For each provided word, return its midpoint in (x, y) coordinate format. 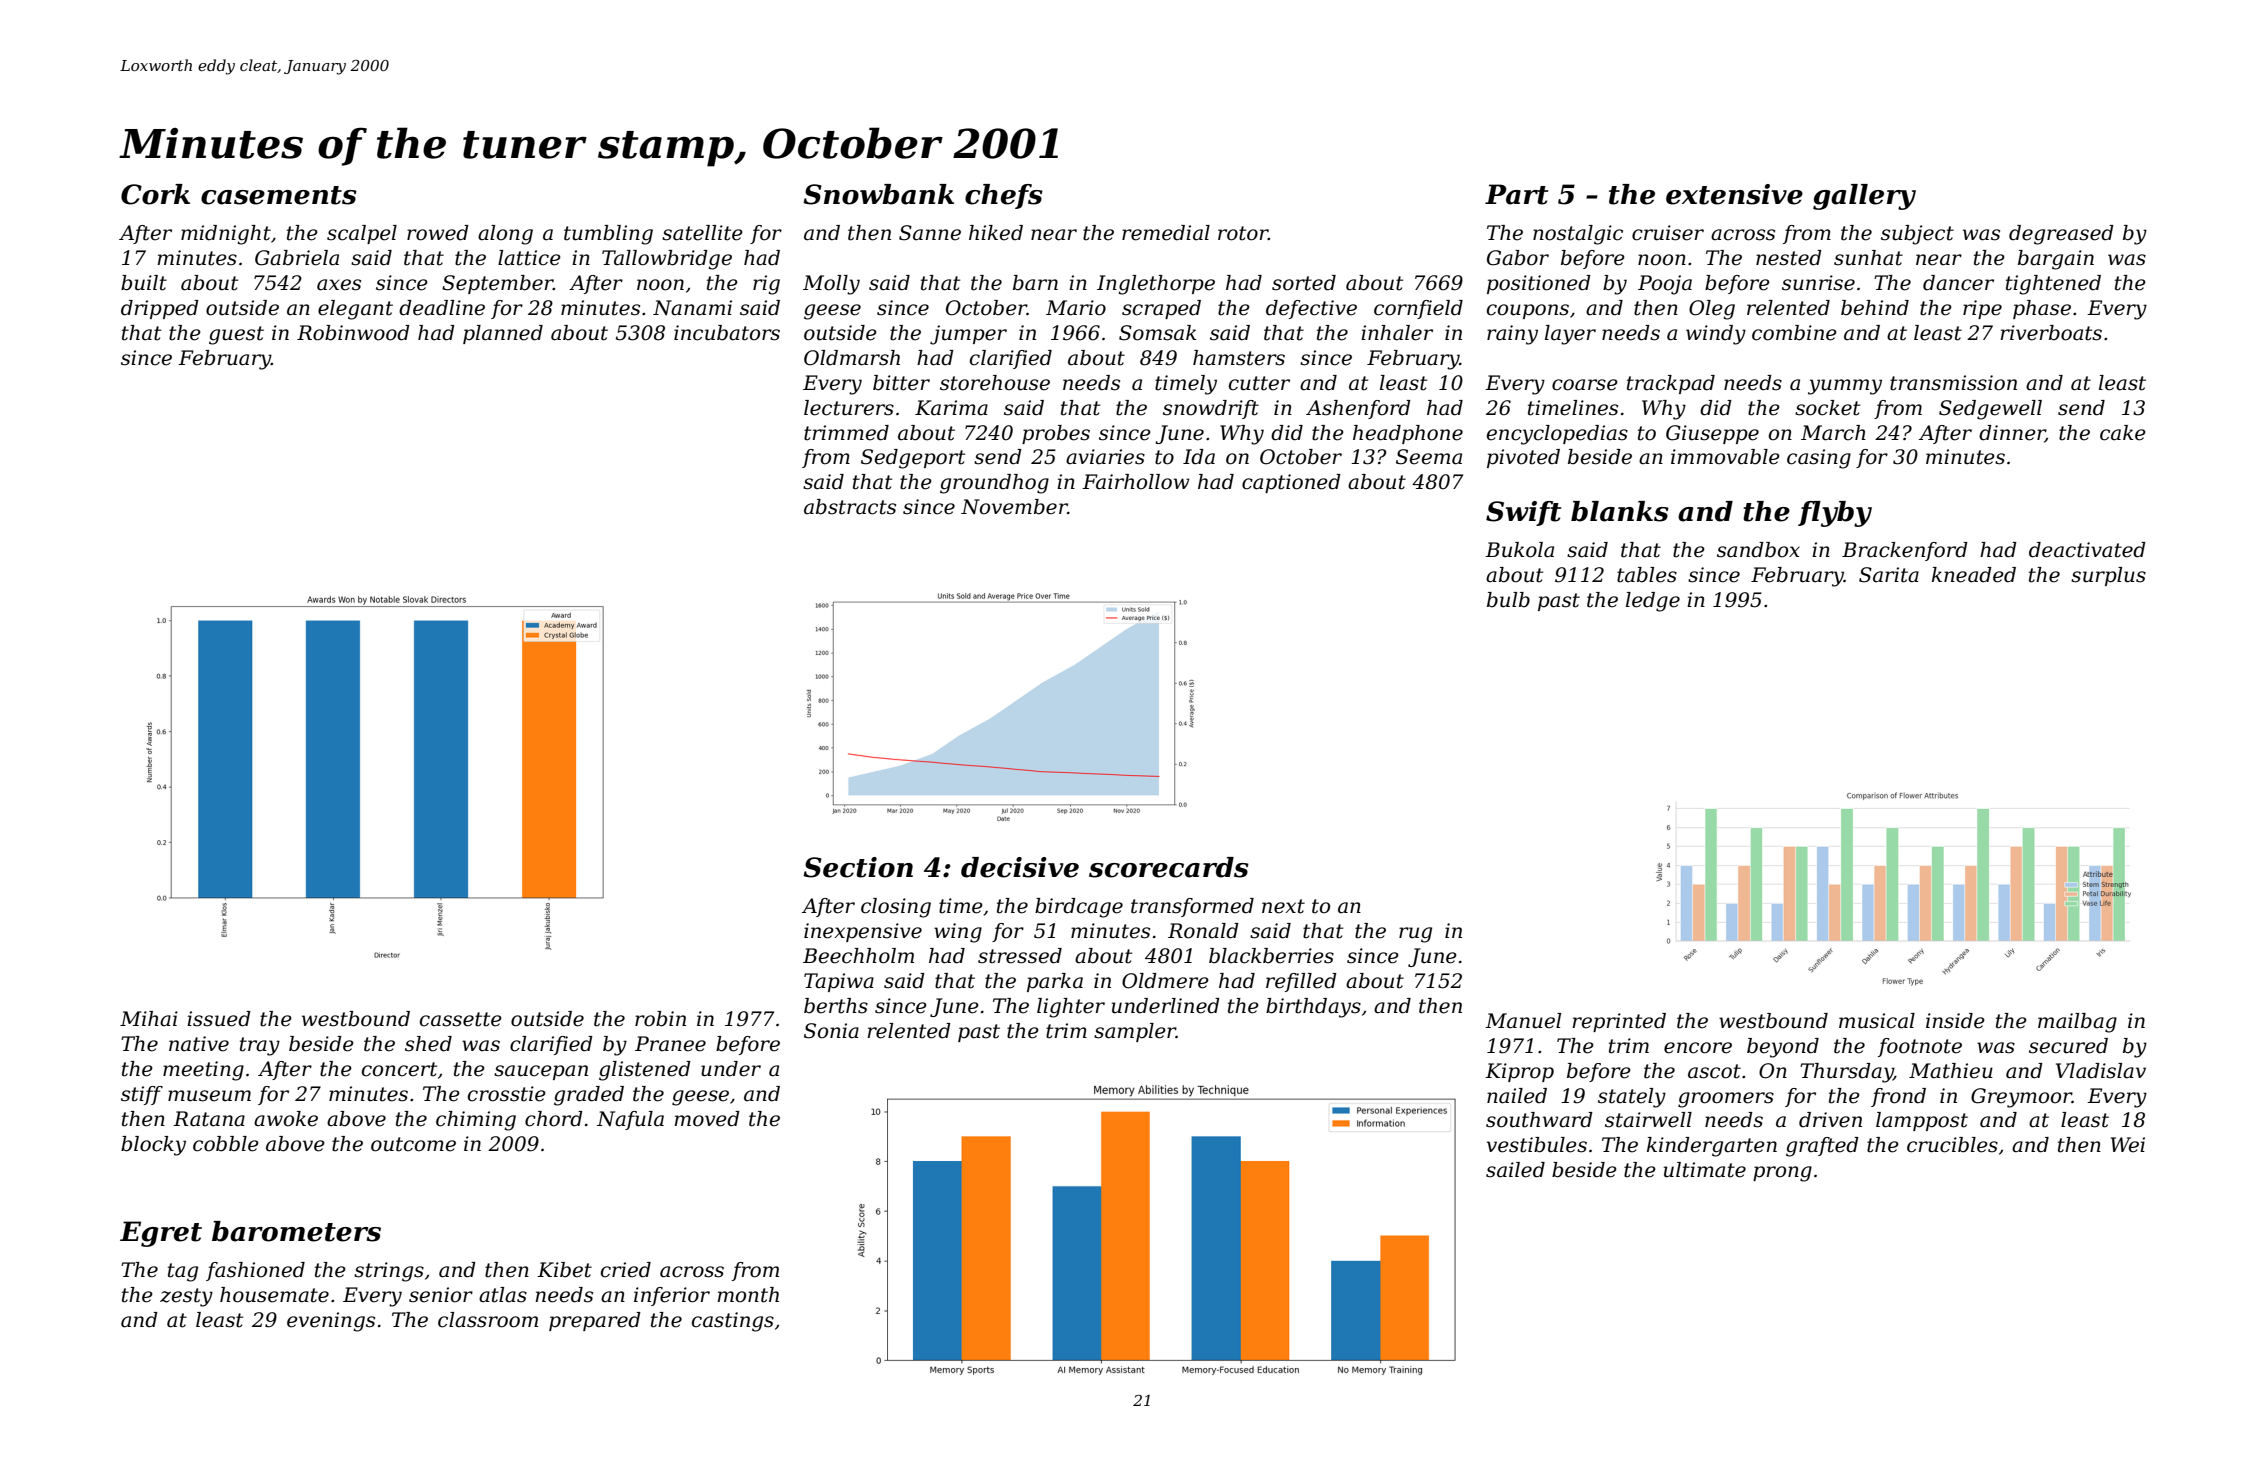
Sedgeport (913, 459)
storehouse (995, 383)
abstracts (850, 507)
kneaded (1974, 575)
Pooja (1665, 285)
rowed (438, 233)
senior (441, 1295)
